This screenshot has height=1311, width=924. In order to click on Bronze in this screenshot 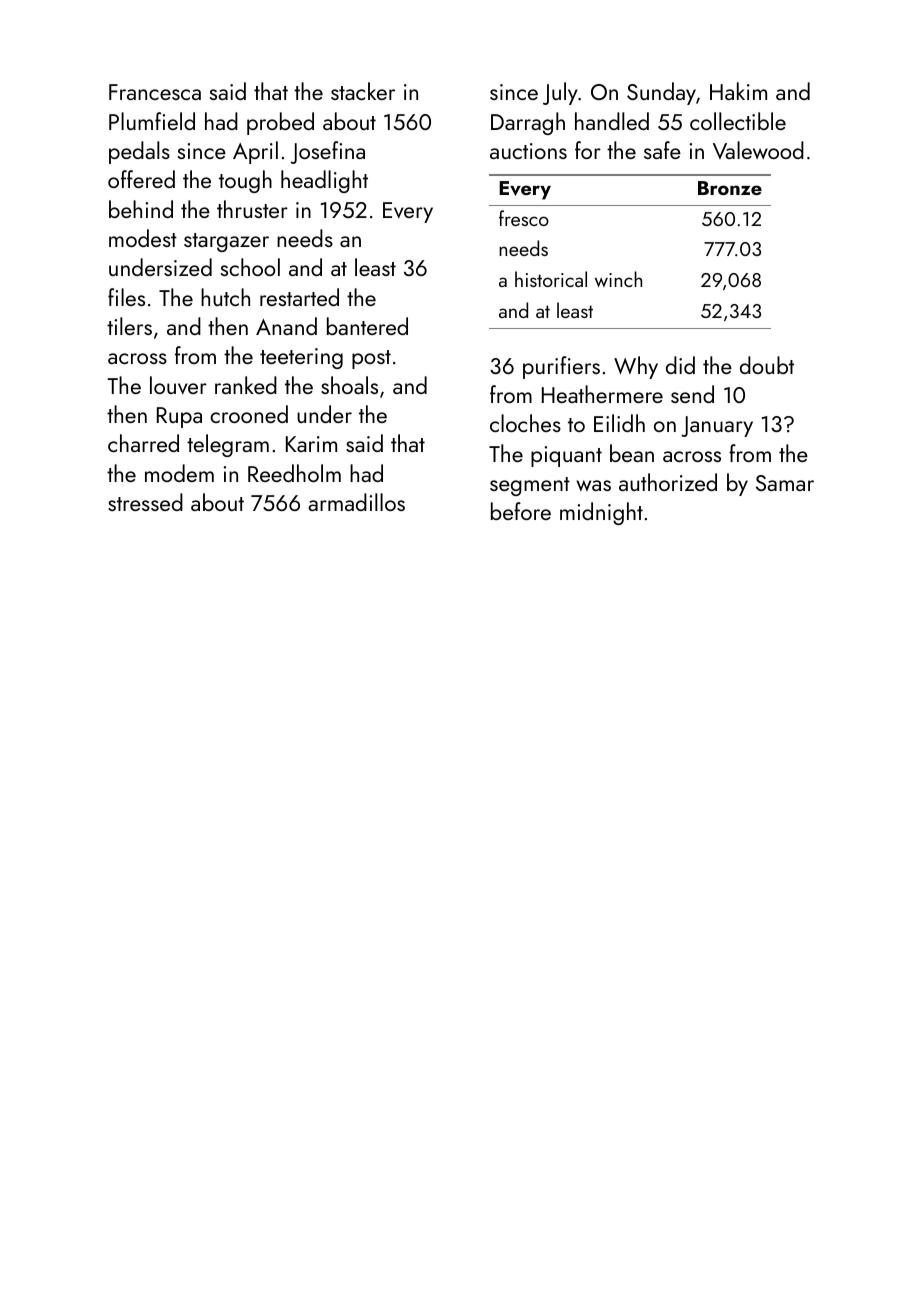, I will do `click(730, 188)`.
